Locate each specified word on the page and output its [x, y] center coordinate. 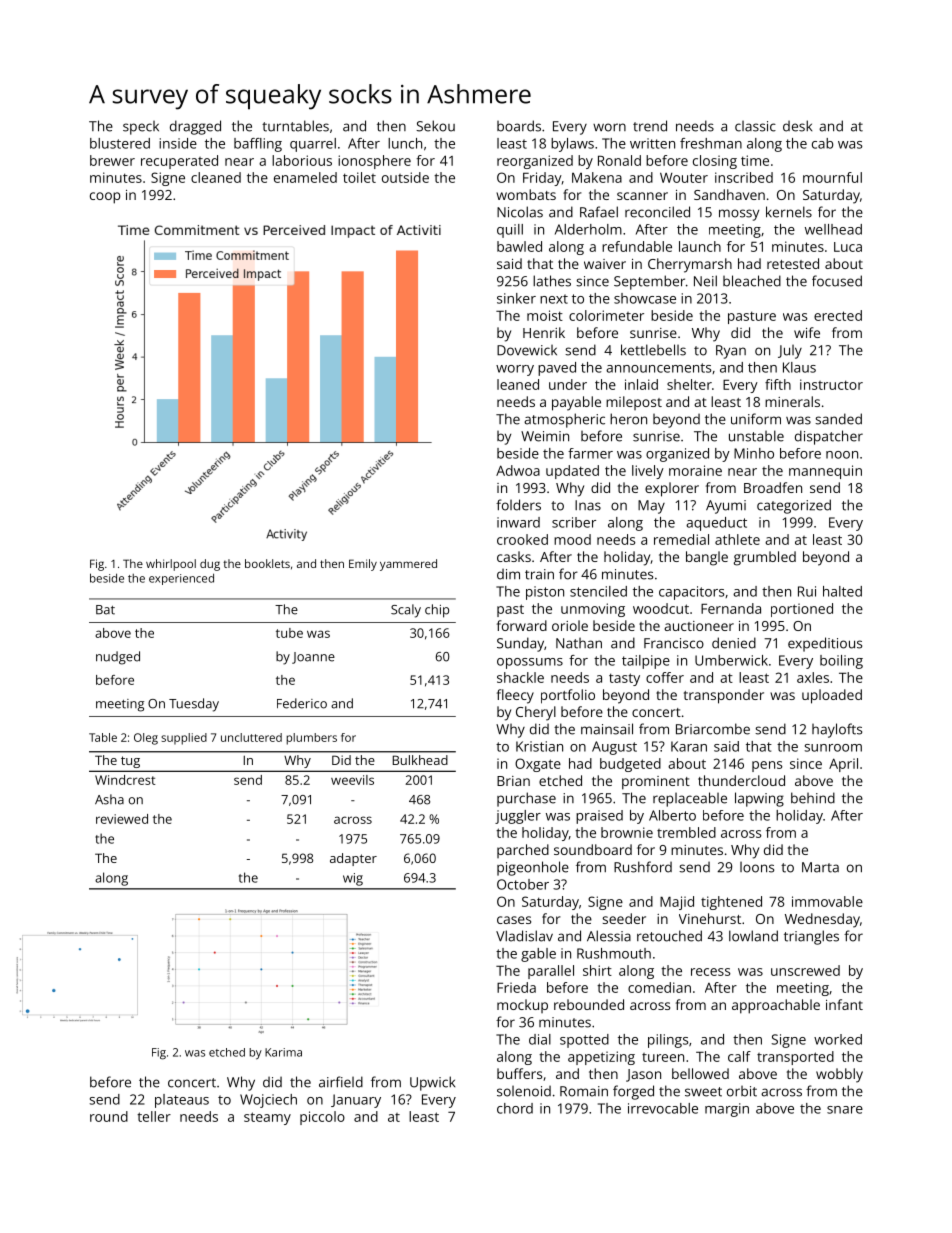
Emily [363, 565]
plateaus [182, 1101]
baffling [258, 145]
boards [519, 126]
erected [838, 315]
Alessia [609, 936]
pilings [668, 1041]
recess [711, 972]
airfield [341, 1082]
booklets [267, 563]
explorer [672, 489]
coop [105, 198]
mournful [832, 177]
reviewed [122, 819]
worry [515, 370]
